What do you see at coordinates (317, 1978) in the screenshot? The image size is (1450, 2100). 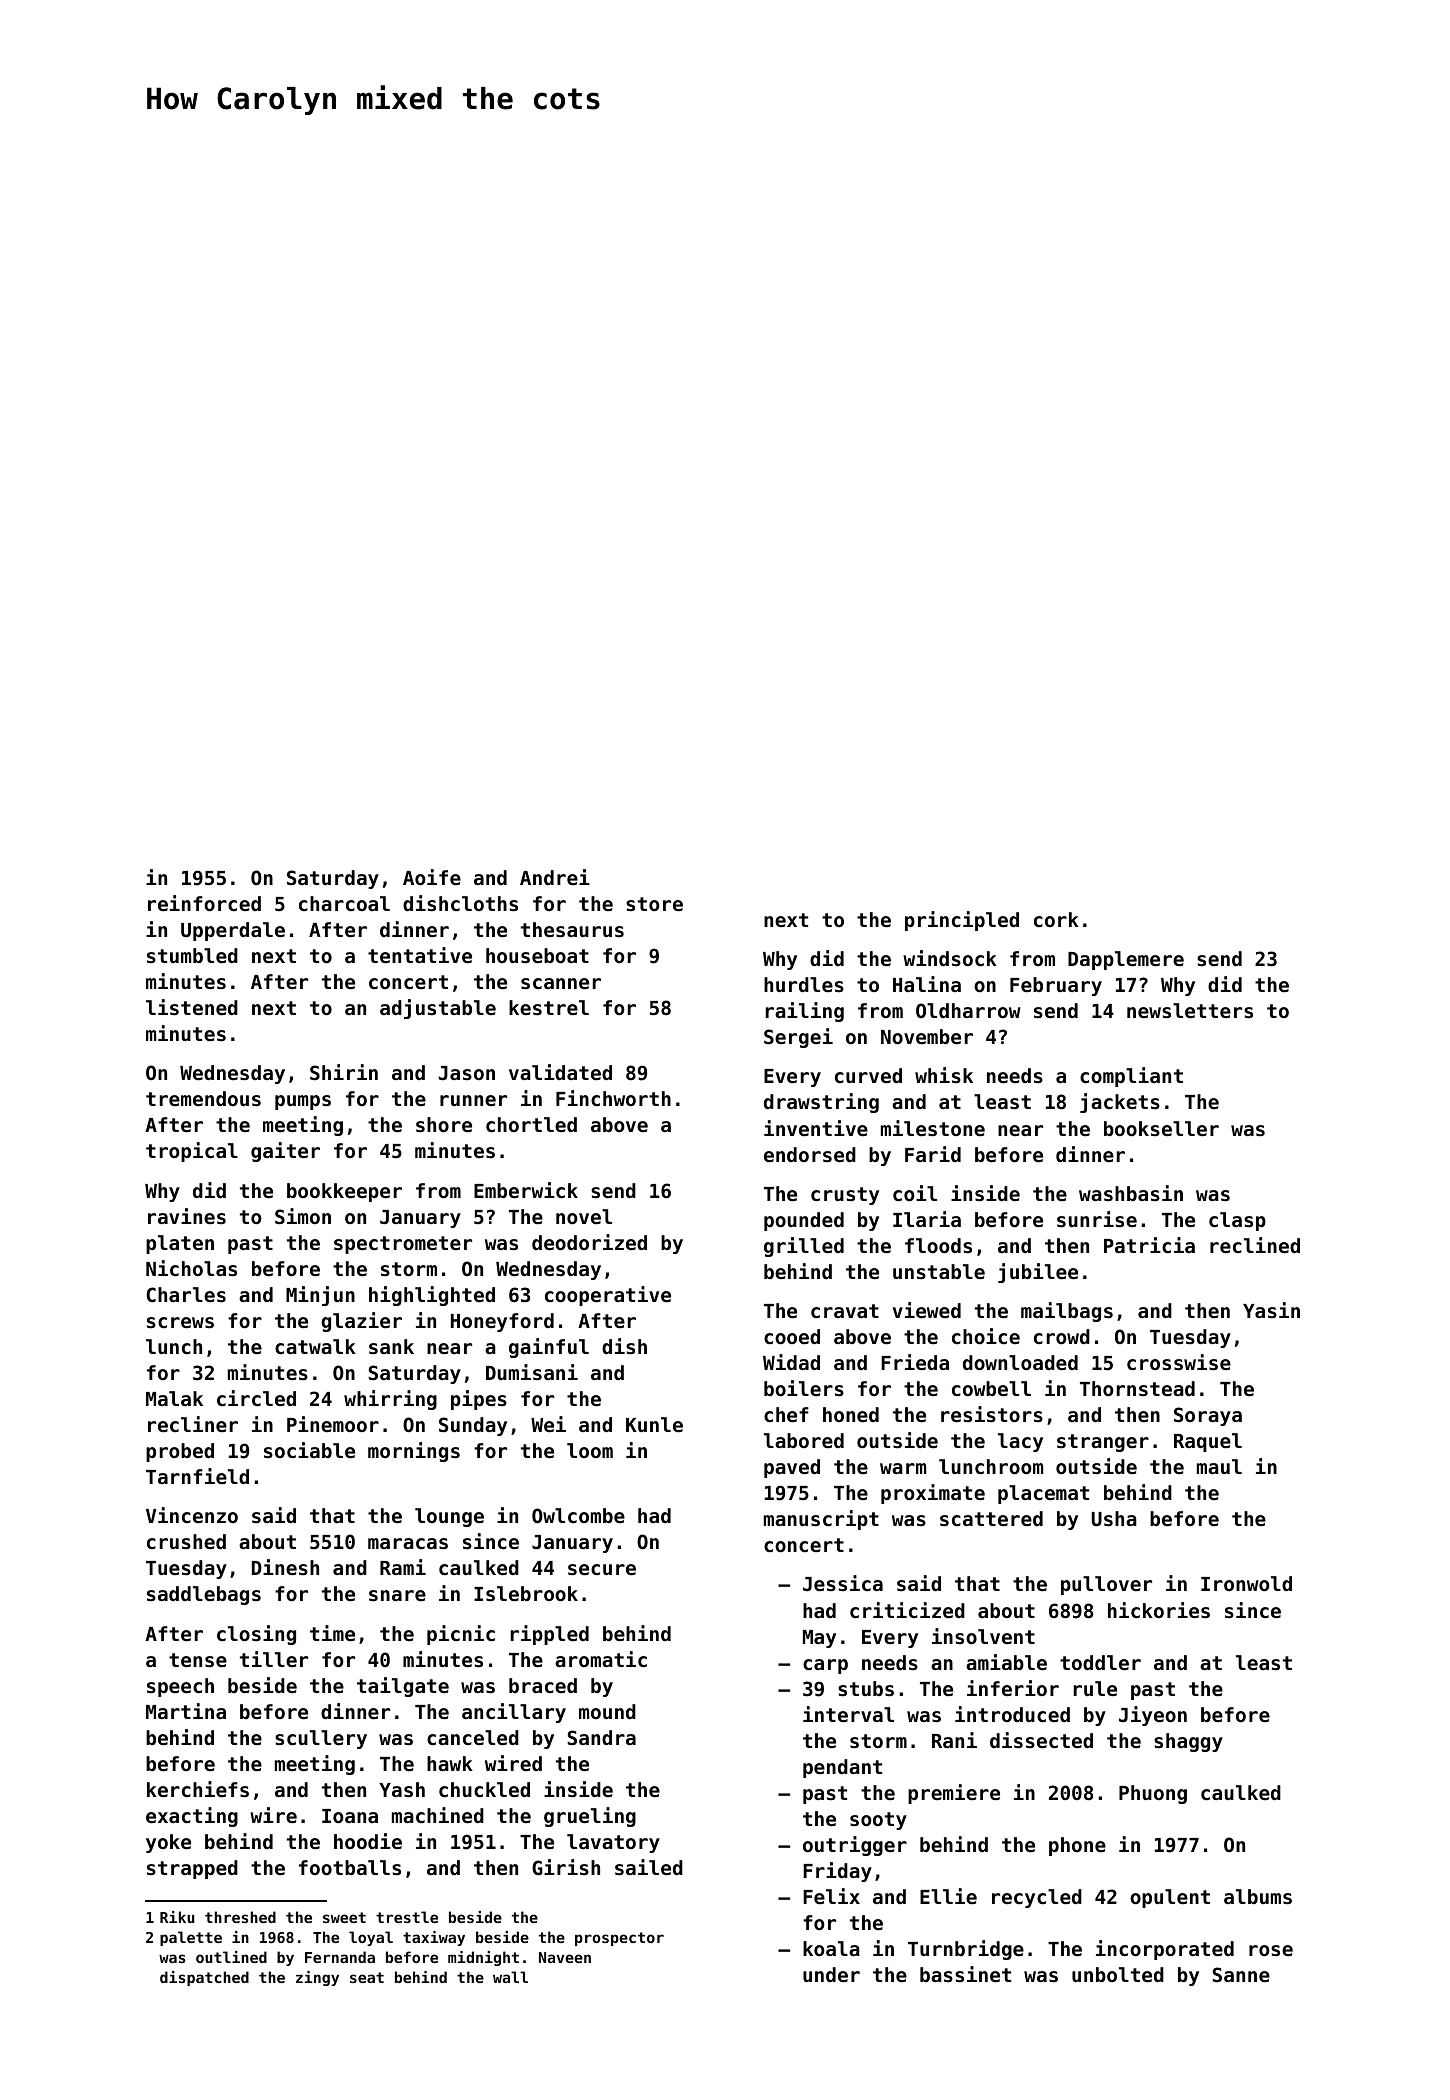 I see `zingy` at bounding box center [317, 1978].
